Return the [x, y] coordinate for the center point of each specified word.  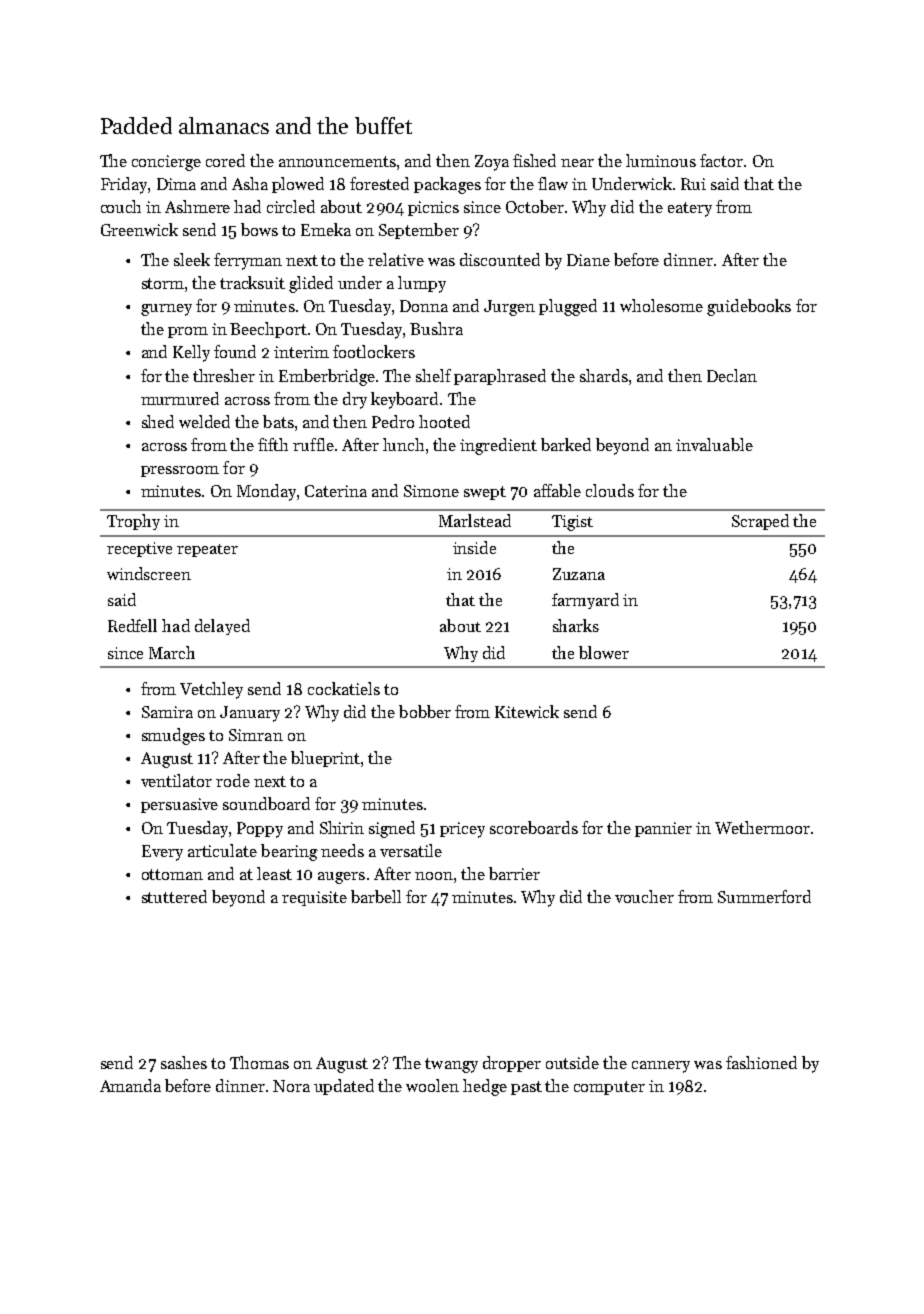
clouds [610, 490]
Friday [124, 185]
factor [721, 160]
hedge [485, 1087]
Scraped [760, 522]
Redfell [132, 625]
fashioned [761, 1062]
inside [474, 547]
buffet [383, 125]
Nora [291, 1086]
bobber [425, 711]
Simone [431, 491]
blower [604, 652]
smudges [173, 736]
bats [278, 421]
